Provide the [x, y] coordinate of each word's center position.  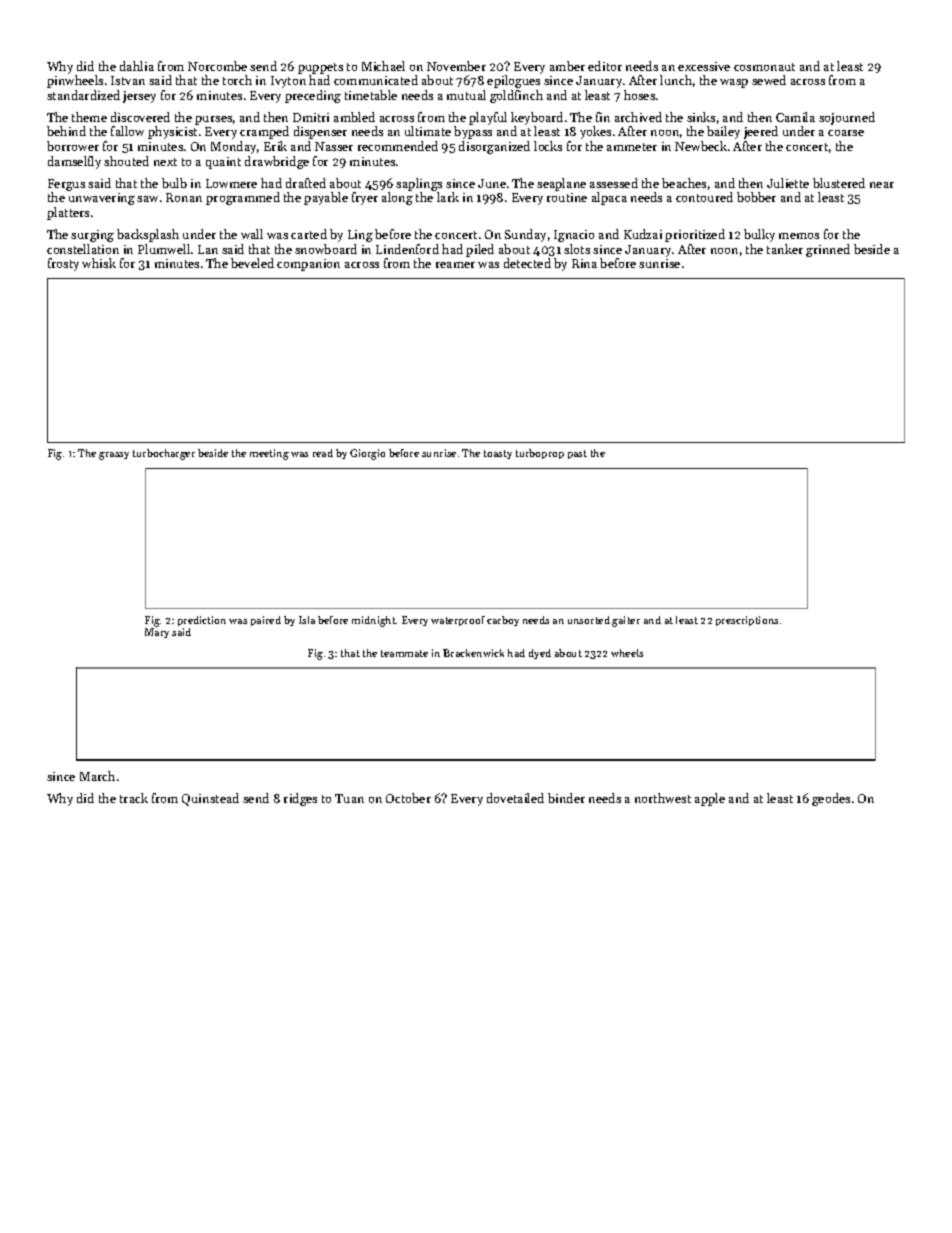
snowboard [326, 249]
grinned [828, 250]
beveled [252, 263]
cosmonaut [764, 67]
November [456, 66]
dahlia [137, 66]
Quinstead [210, 799]
